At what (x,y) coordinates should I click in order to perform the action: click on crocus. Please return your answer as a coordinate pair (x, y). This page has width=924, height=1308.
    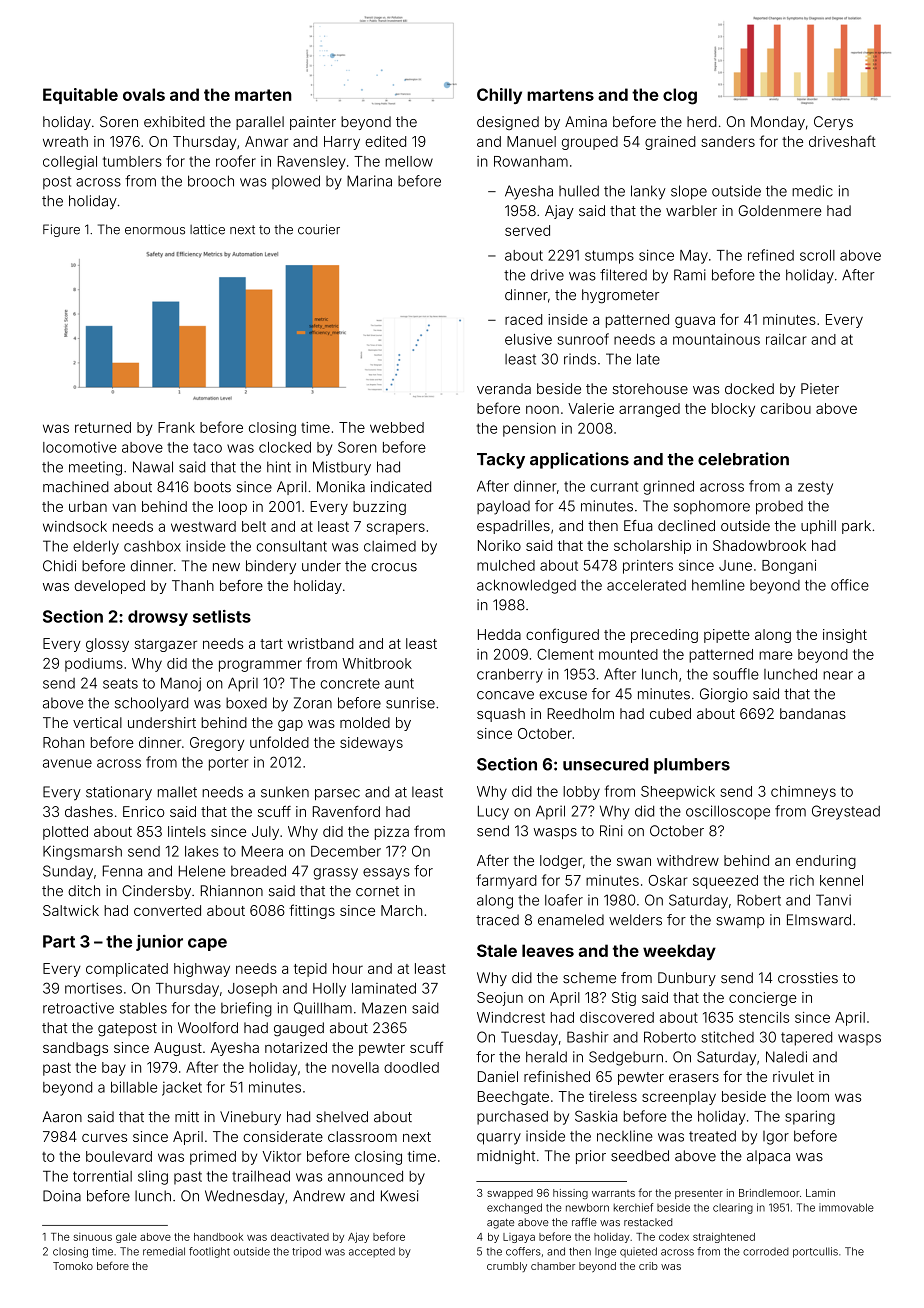
    Looking at the image, I should click on (394, 567).
